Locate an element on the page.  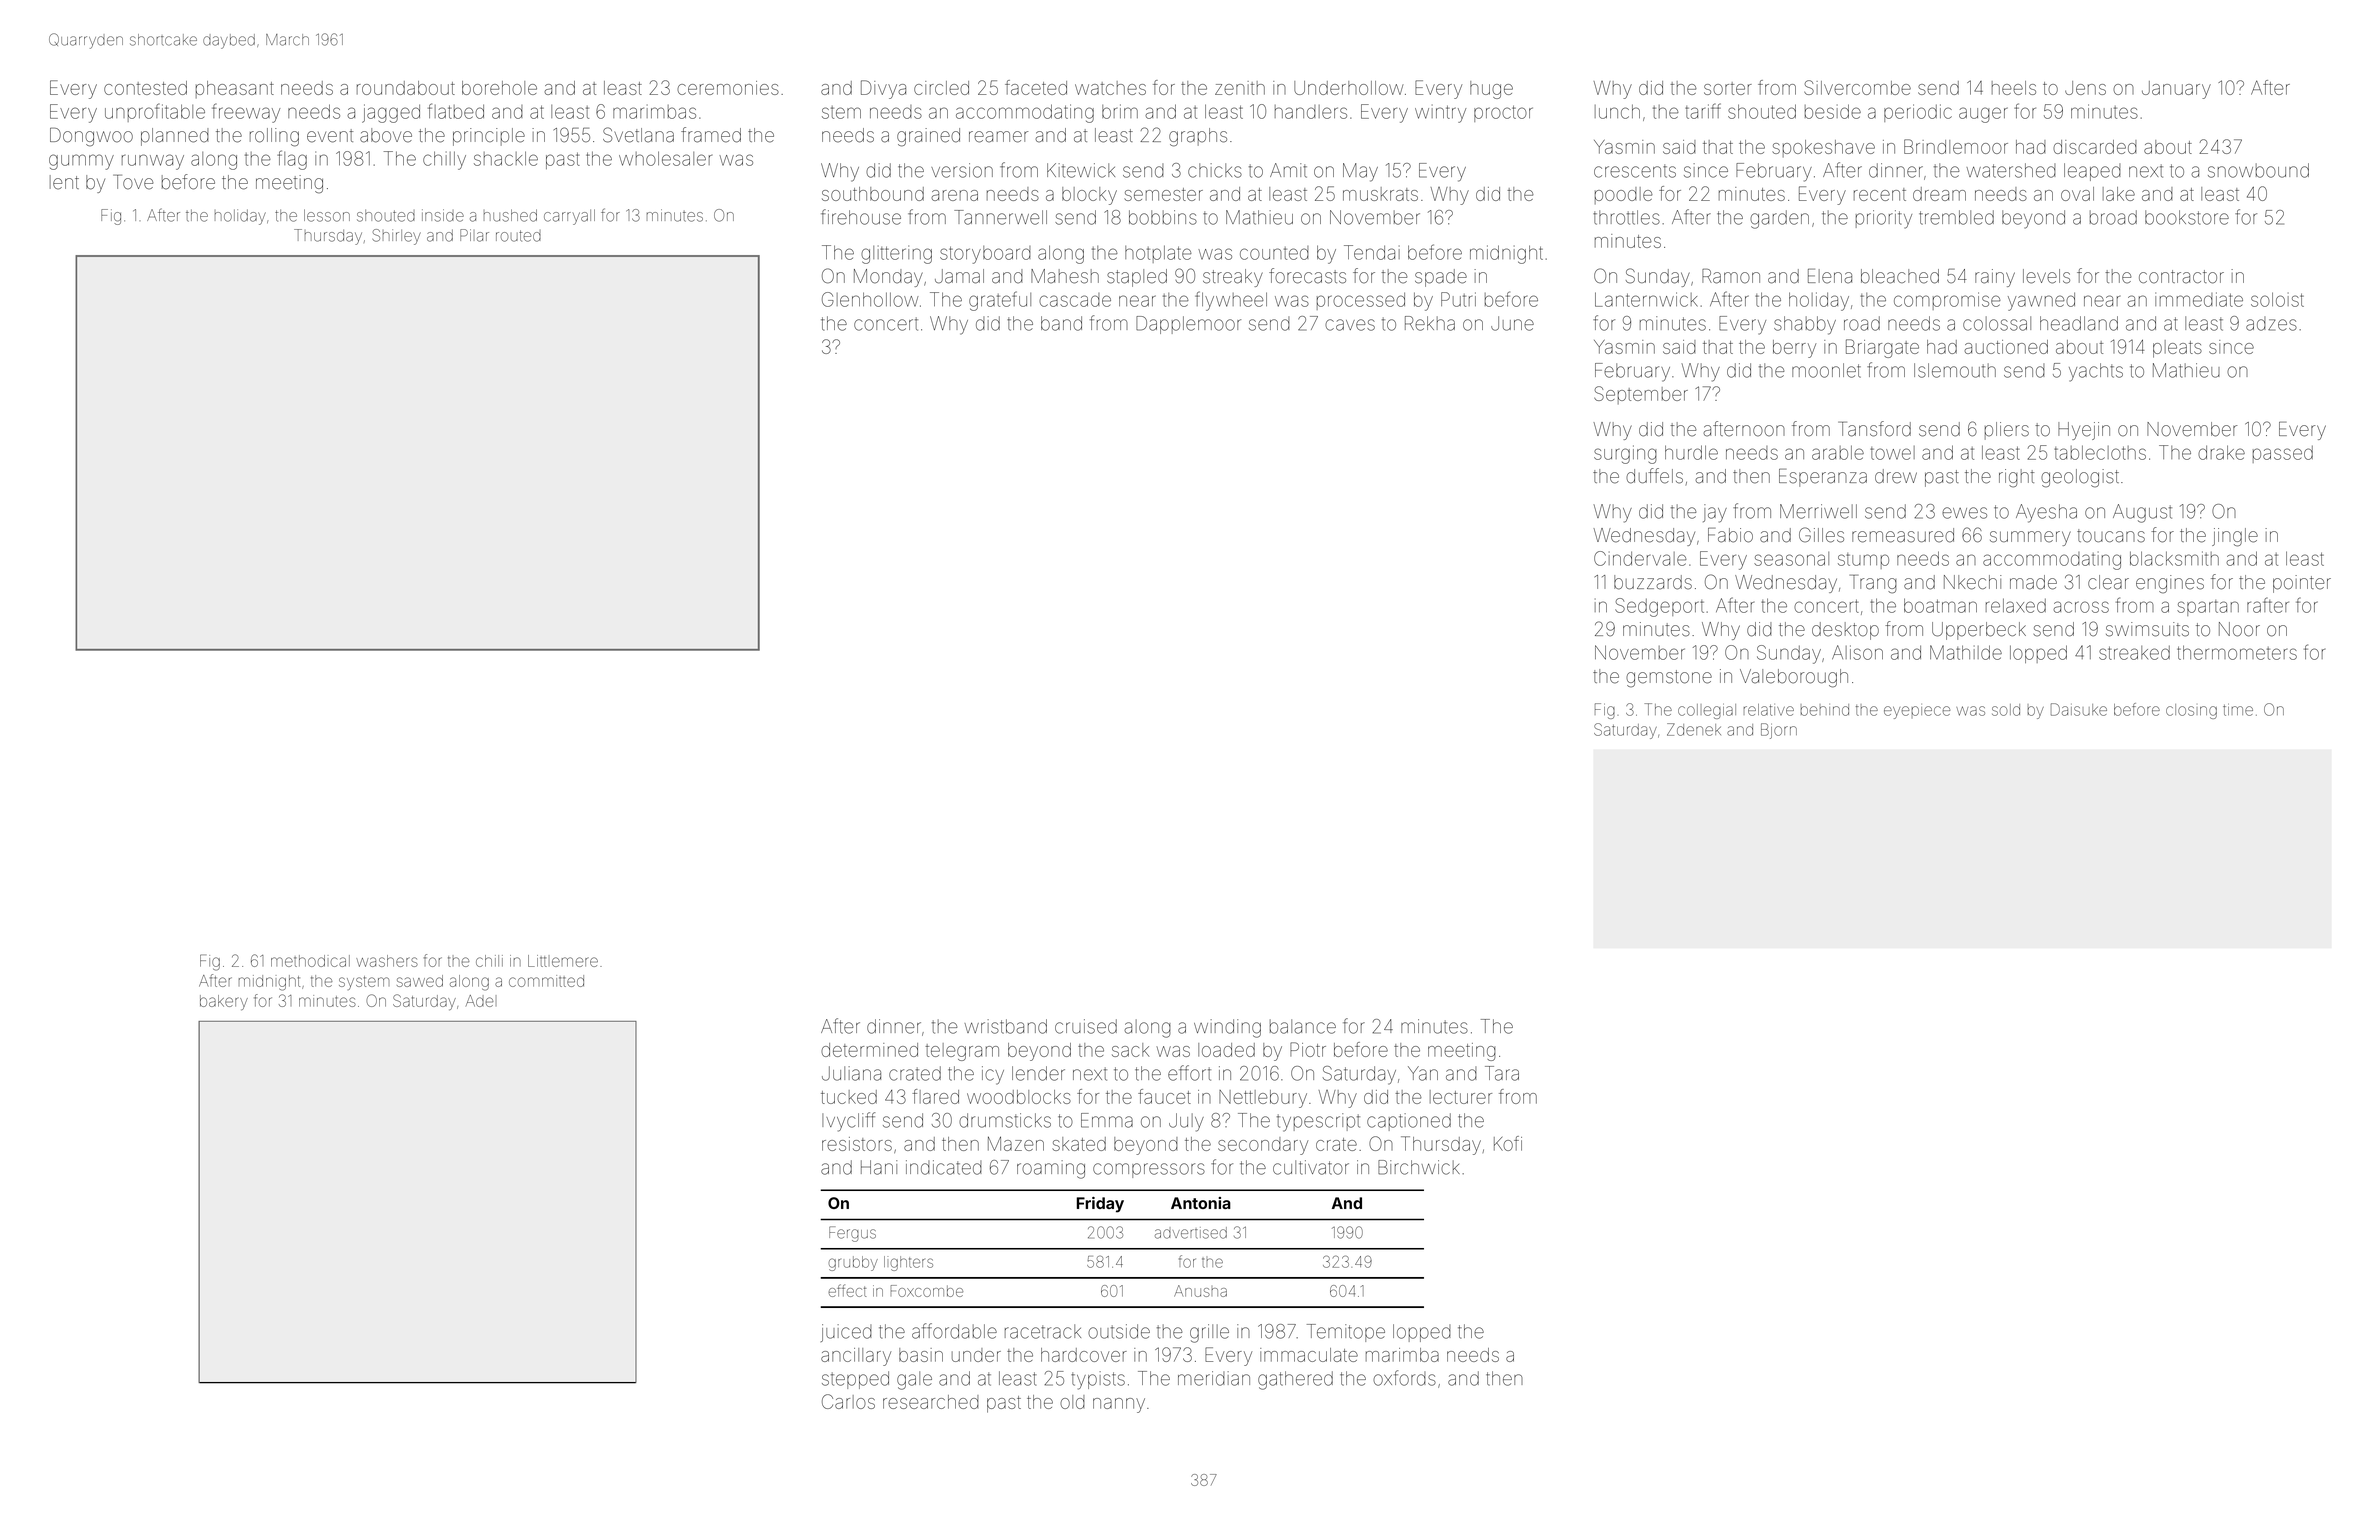
gemstone is located at coordinates (1669, 678).
